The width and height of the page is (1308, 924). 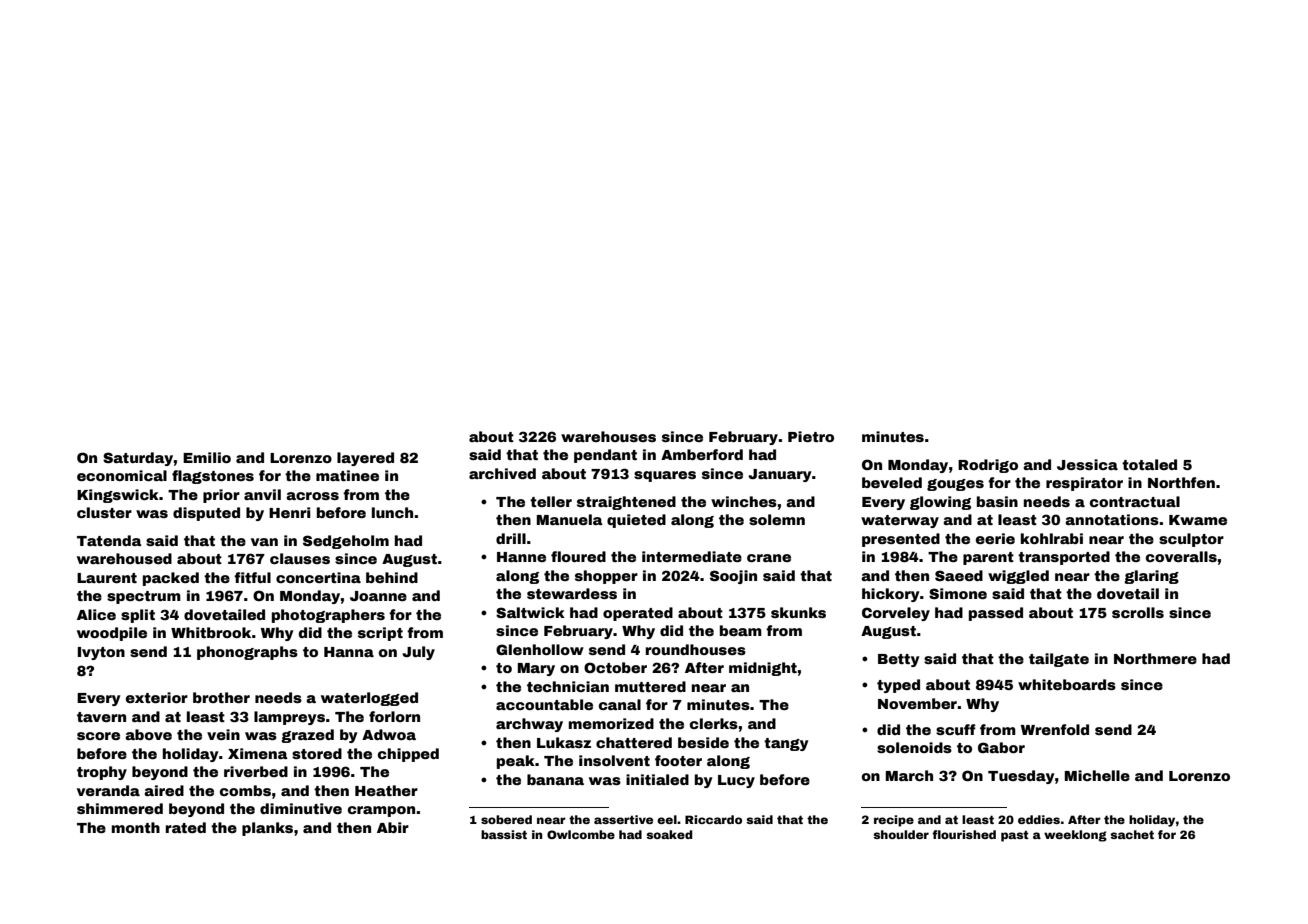 What do you see at coordinates (109, 540) in the page?
I see `Tatenda` at bounding box center [109, 540].
